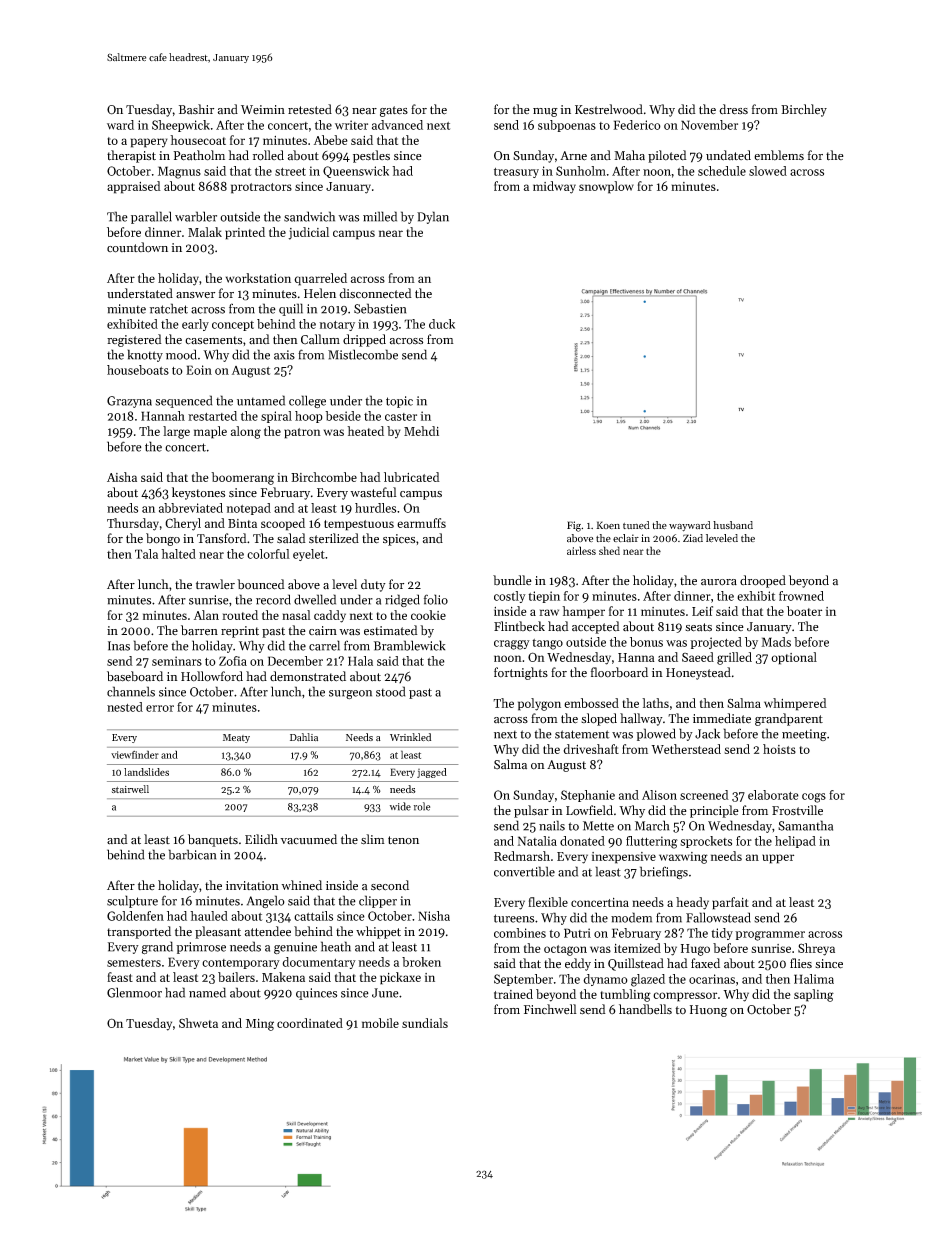  Describe the element at coordinates (412, 477) in the page. I see `lubricated` at that location.
